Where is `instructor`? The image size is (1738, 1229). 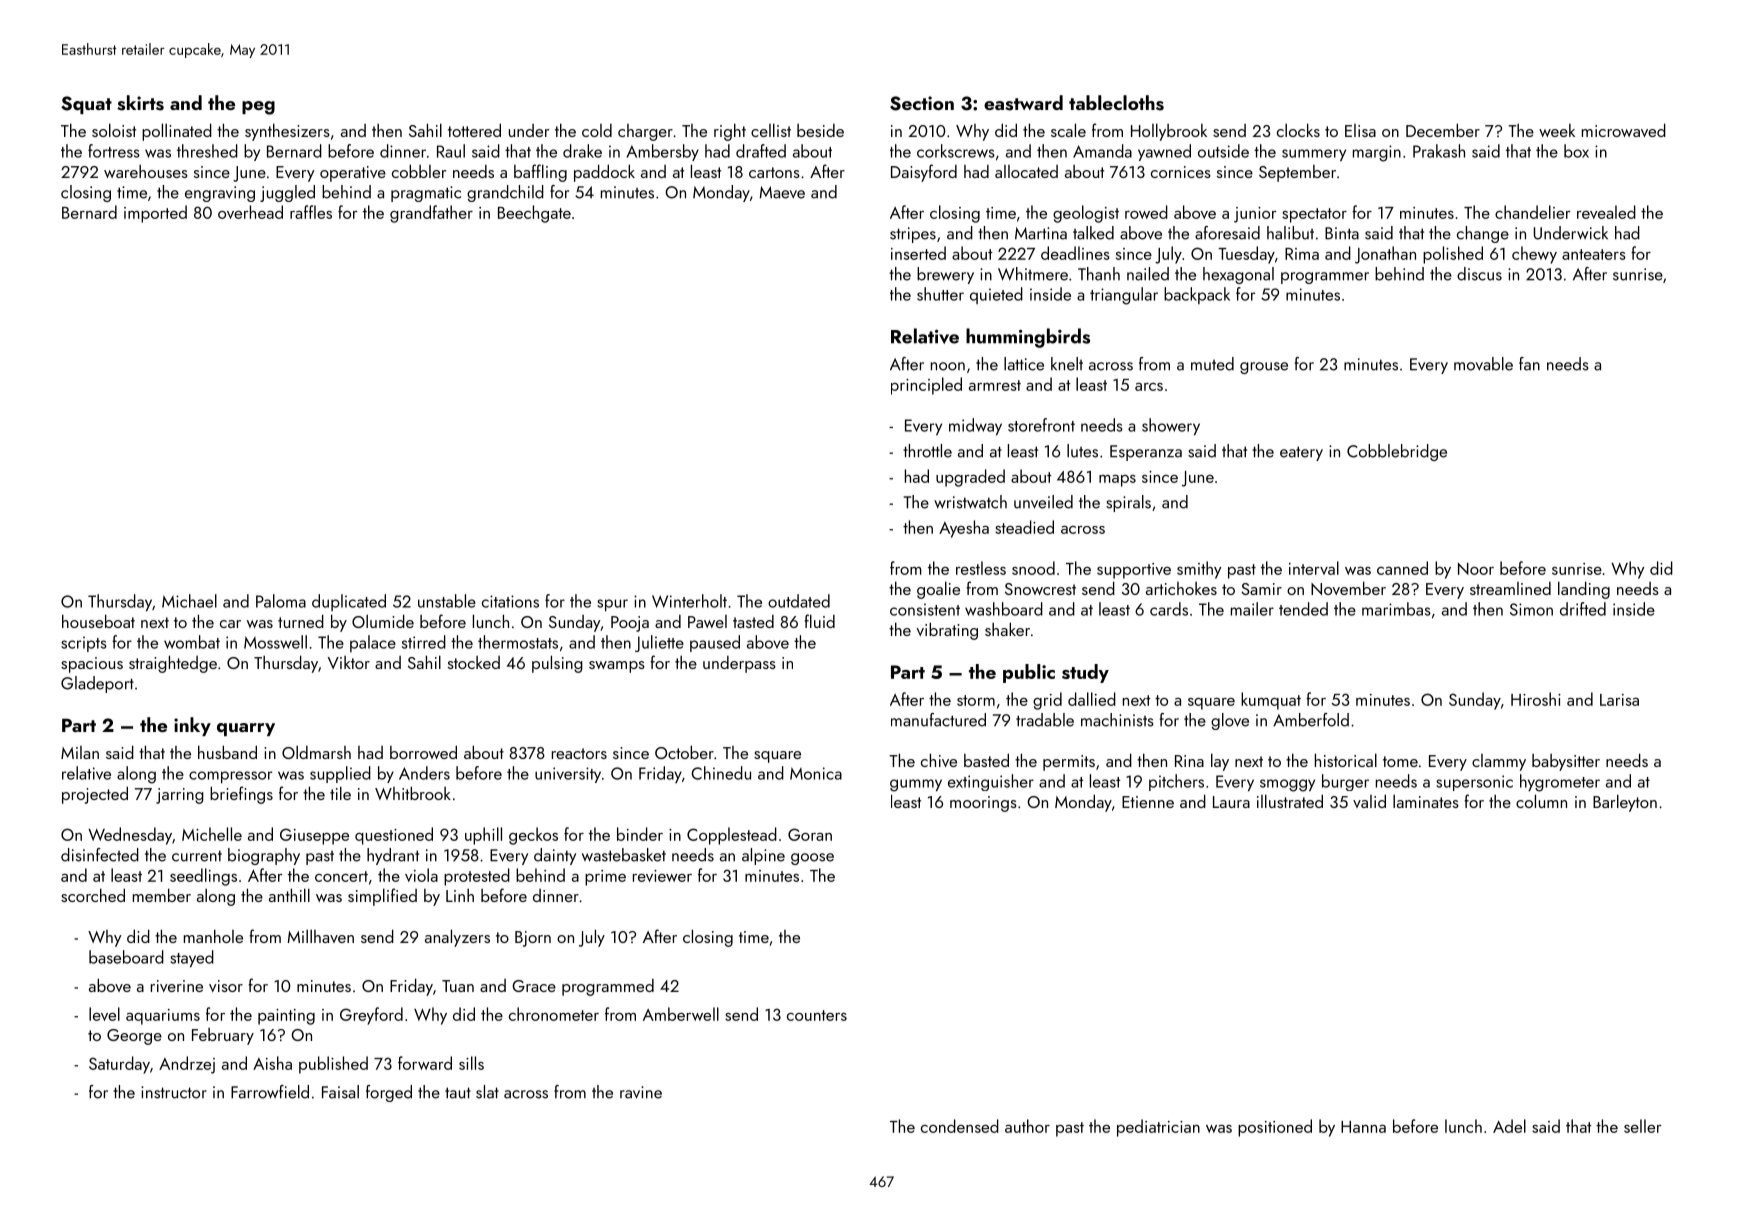 instructor is located at coordinates (174, 1092).
